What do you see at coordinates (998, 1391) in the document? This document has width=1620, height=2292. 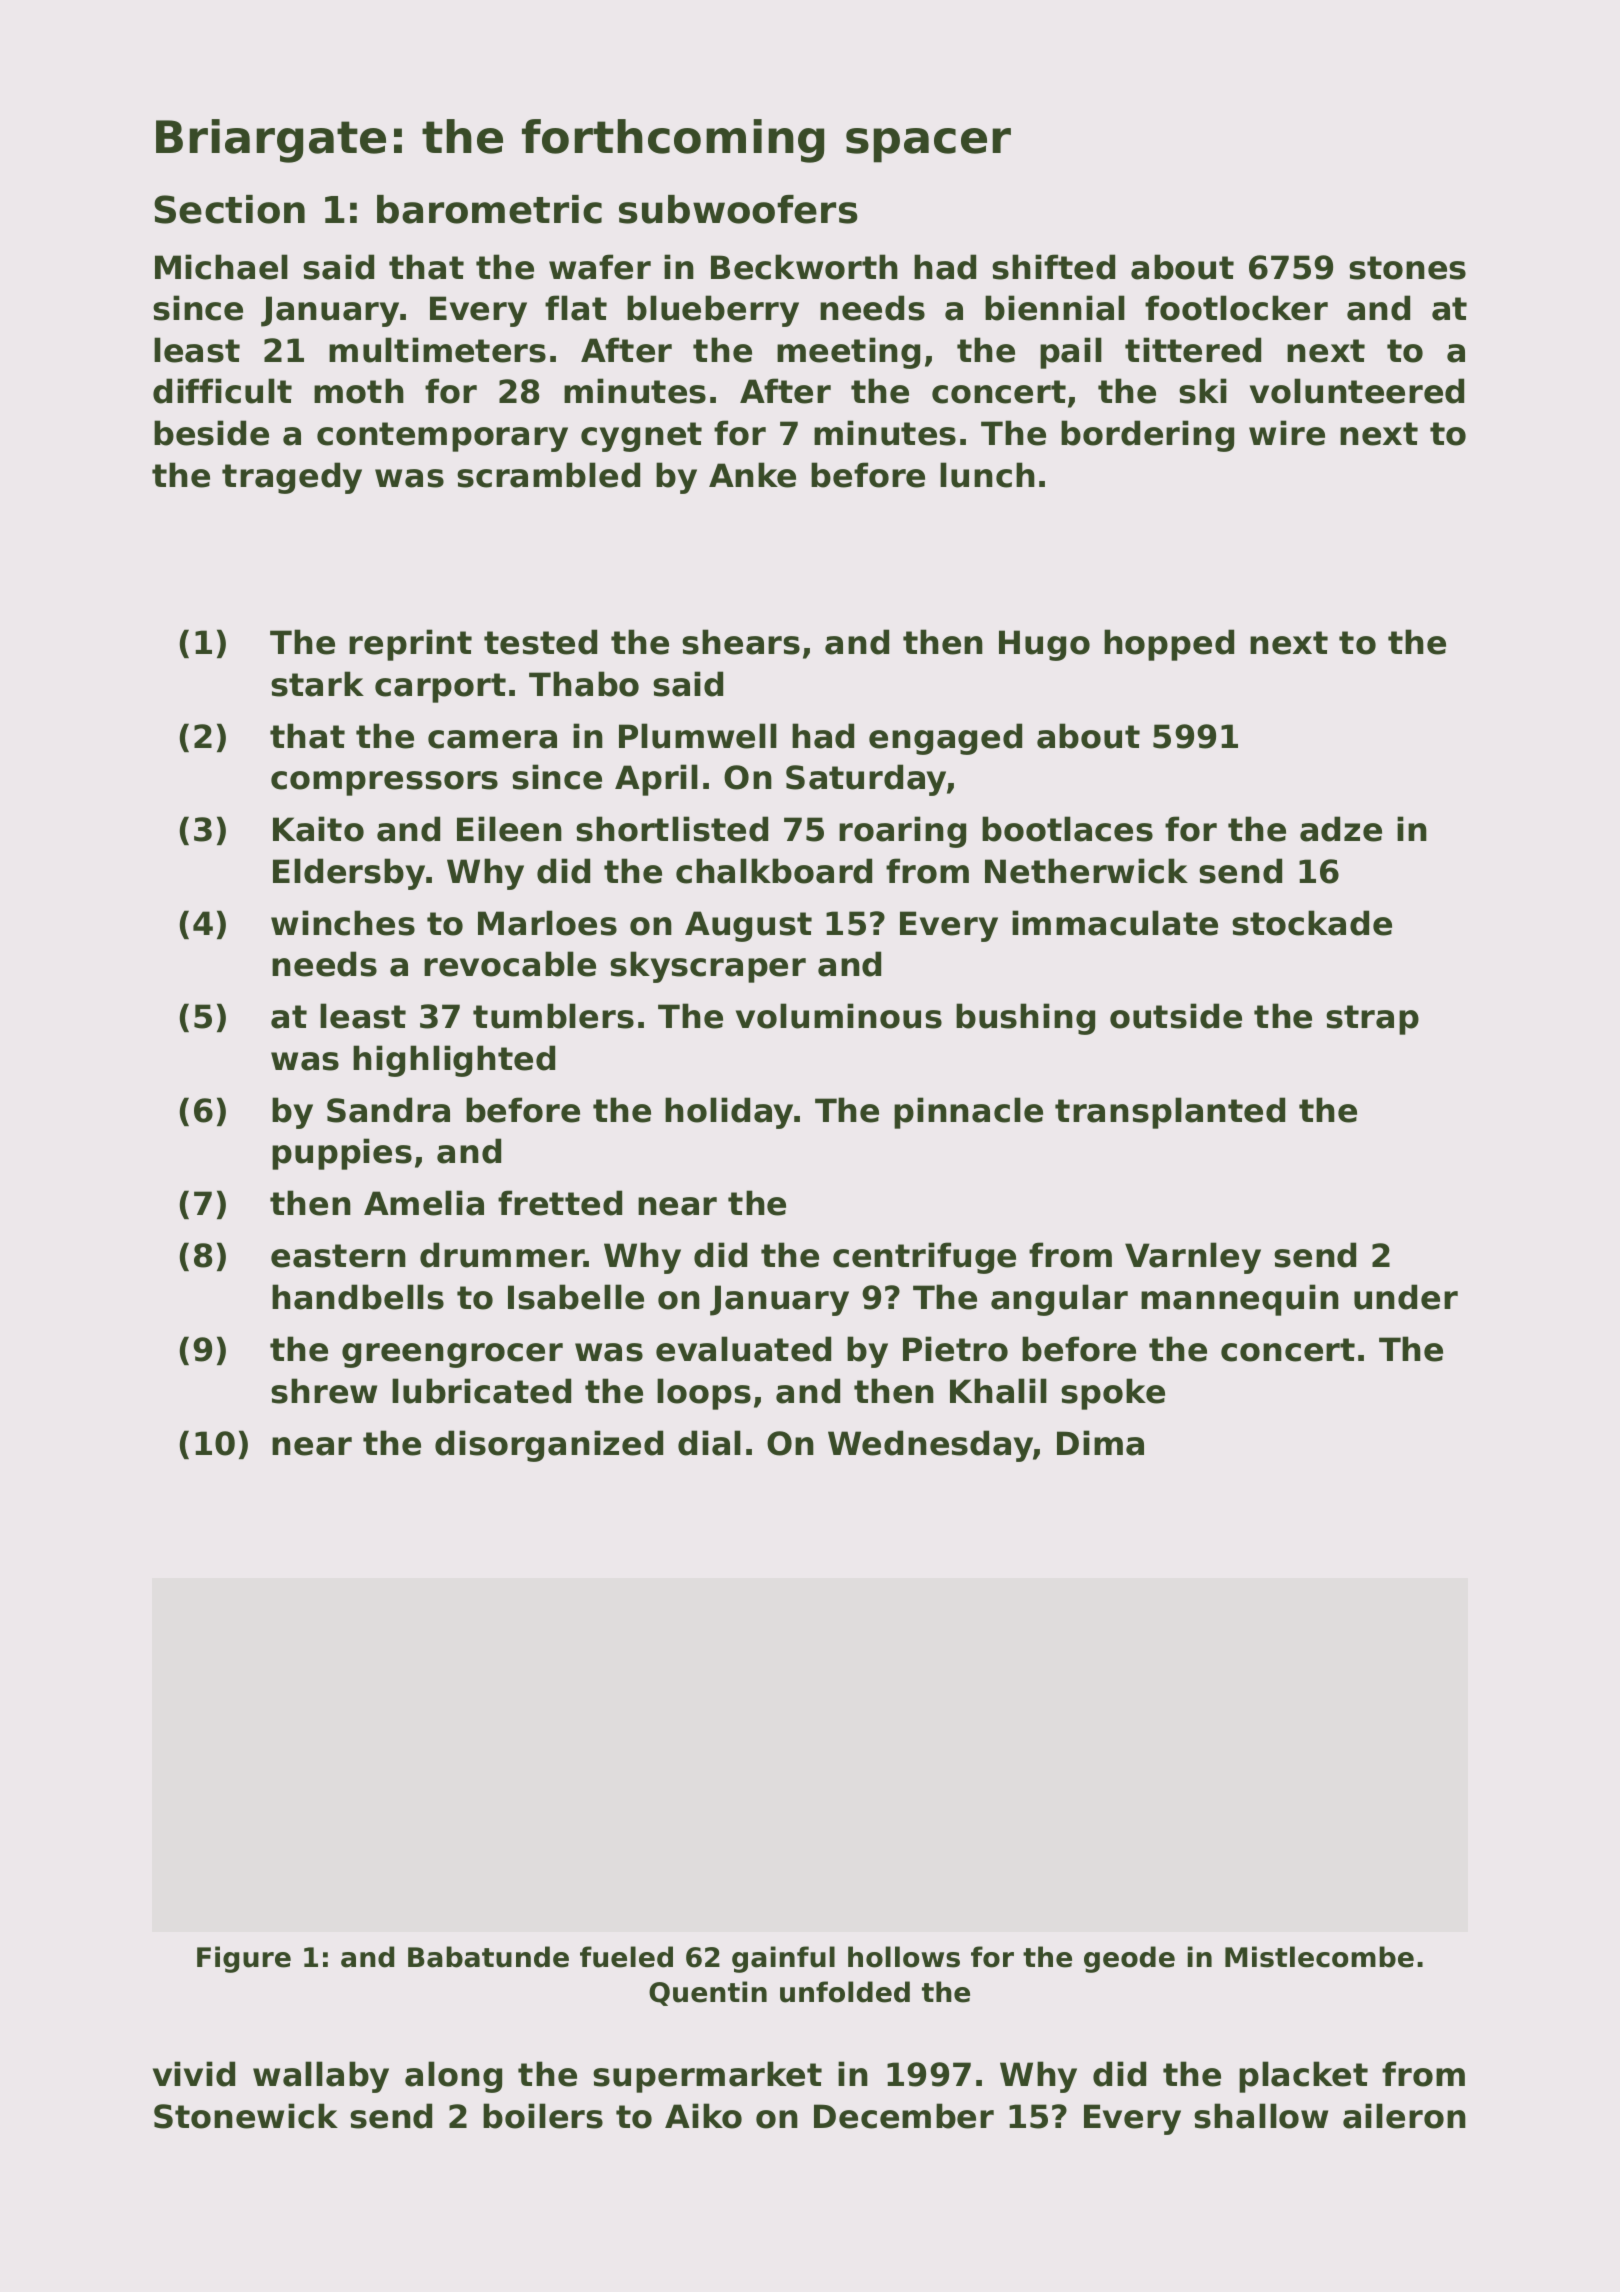 I see `Khalil` at bounding box center [998, 1391].
